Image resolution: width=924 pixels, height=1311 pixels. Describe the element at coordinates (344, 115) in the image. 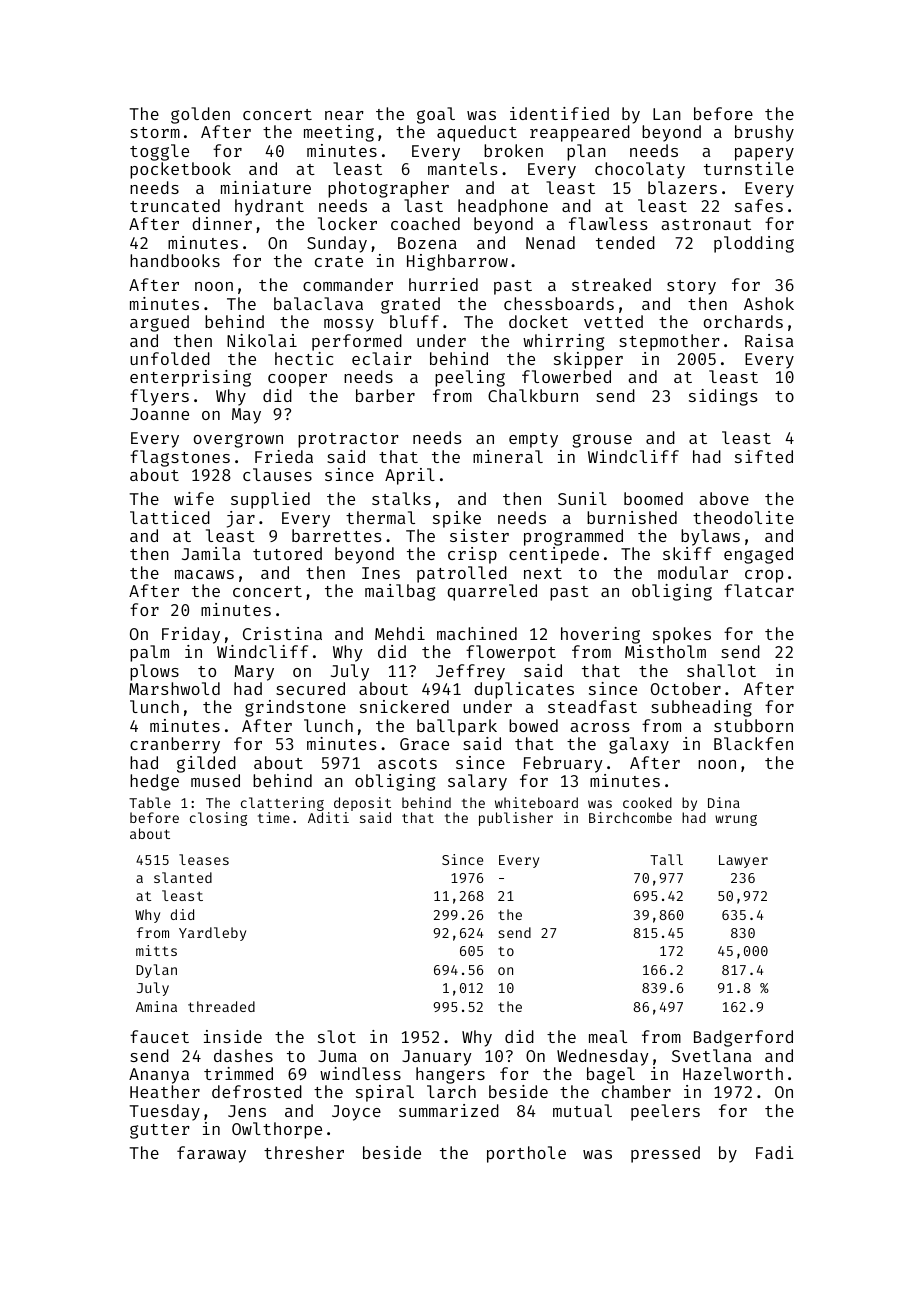

I see `near` at that location.
